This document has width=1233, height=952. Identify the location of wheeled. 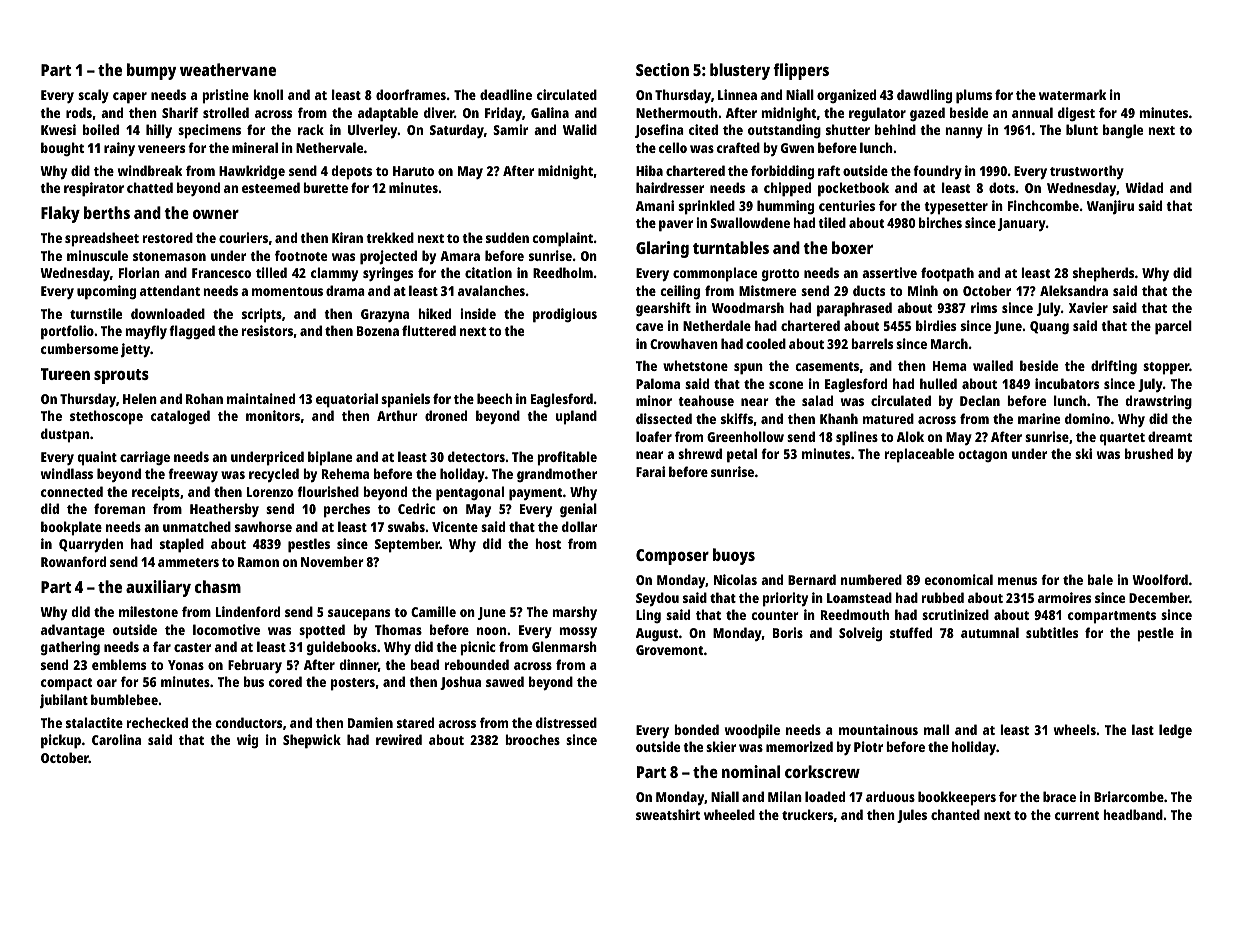
(729, 814).
